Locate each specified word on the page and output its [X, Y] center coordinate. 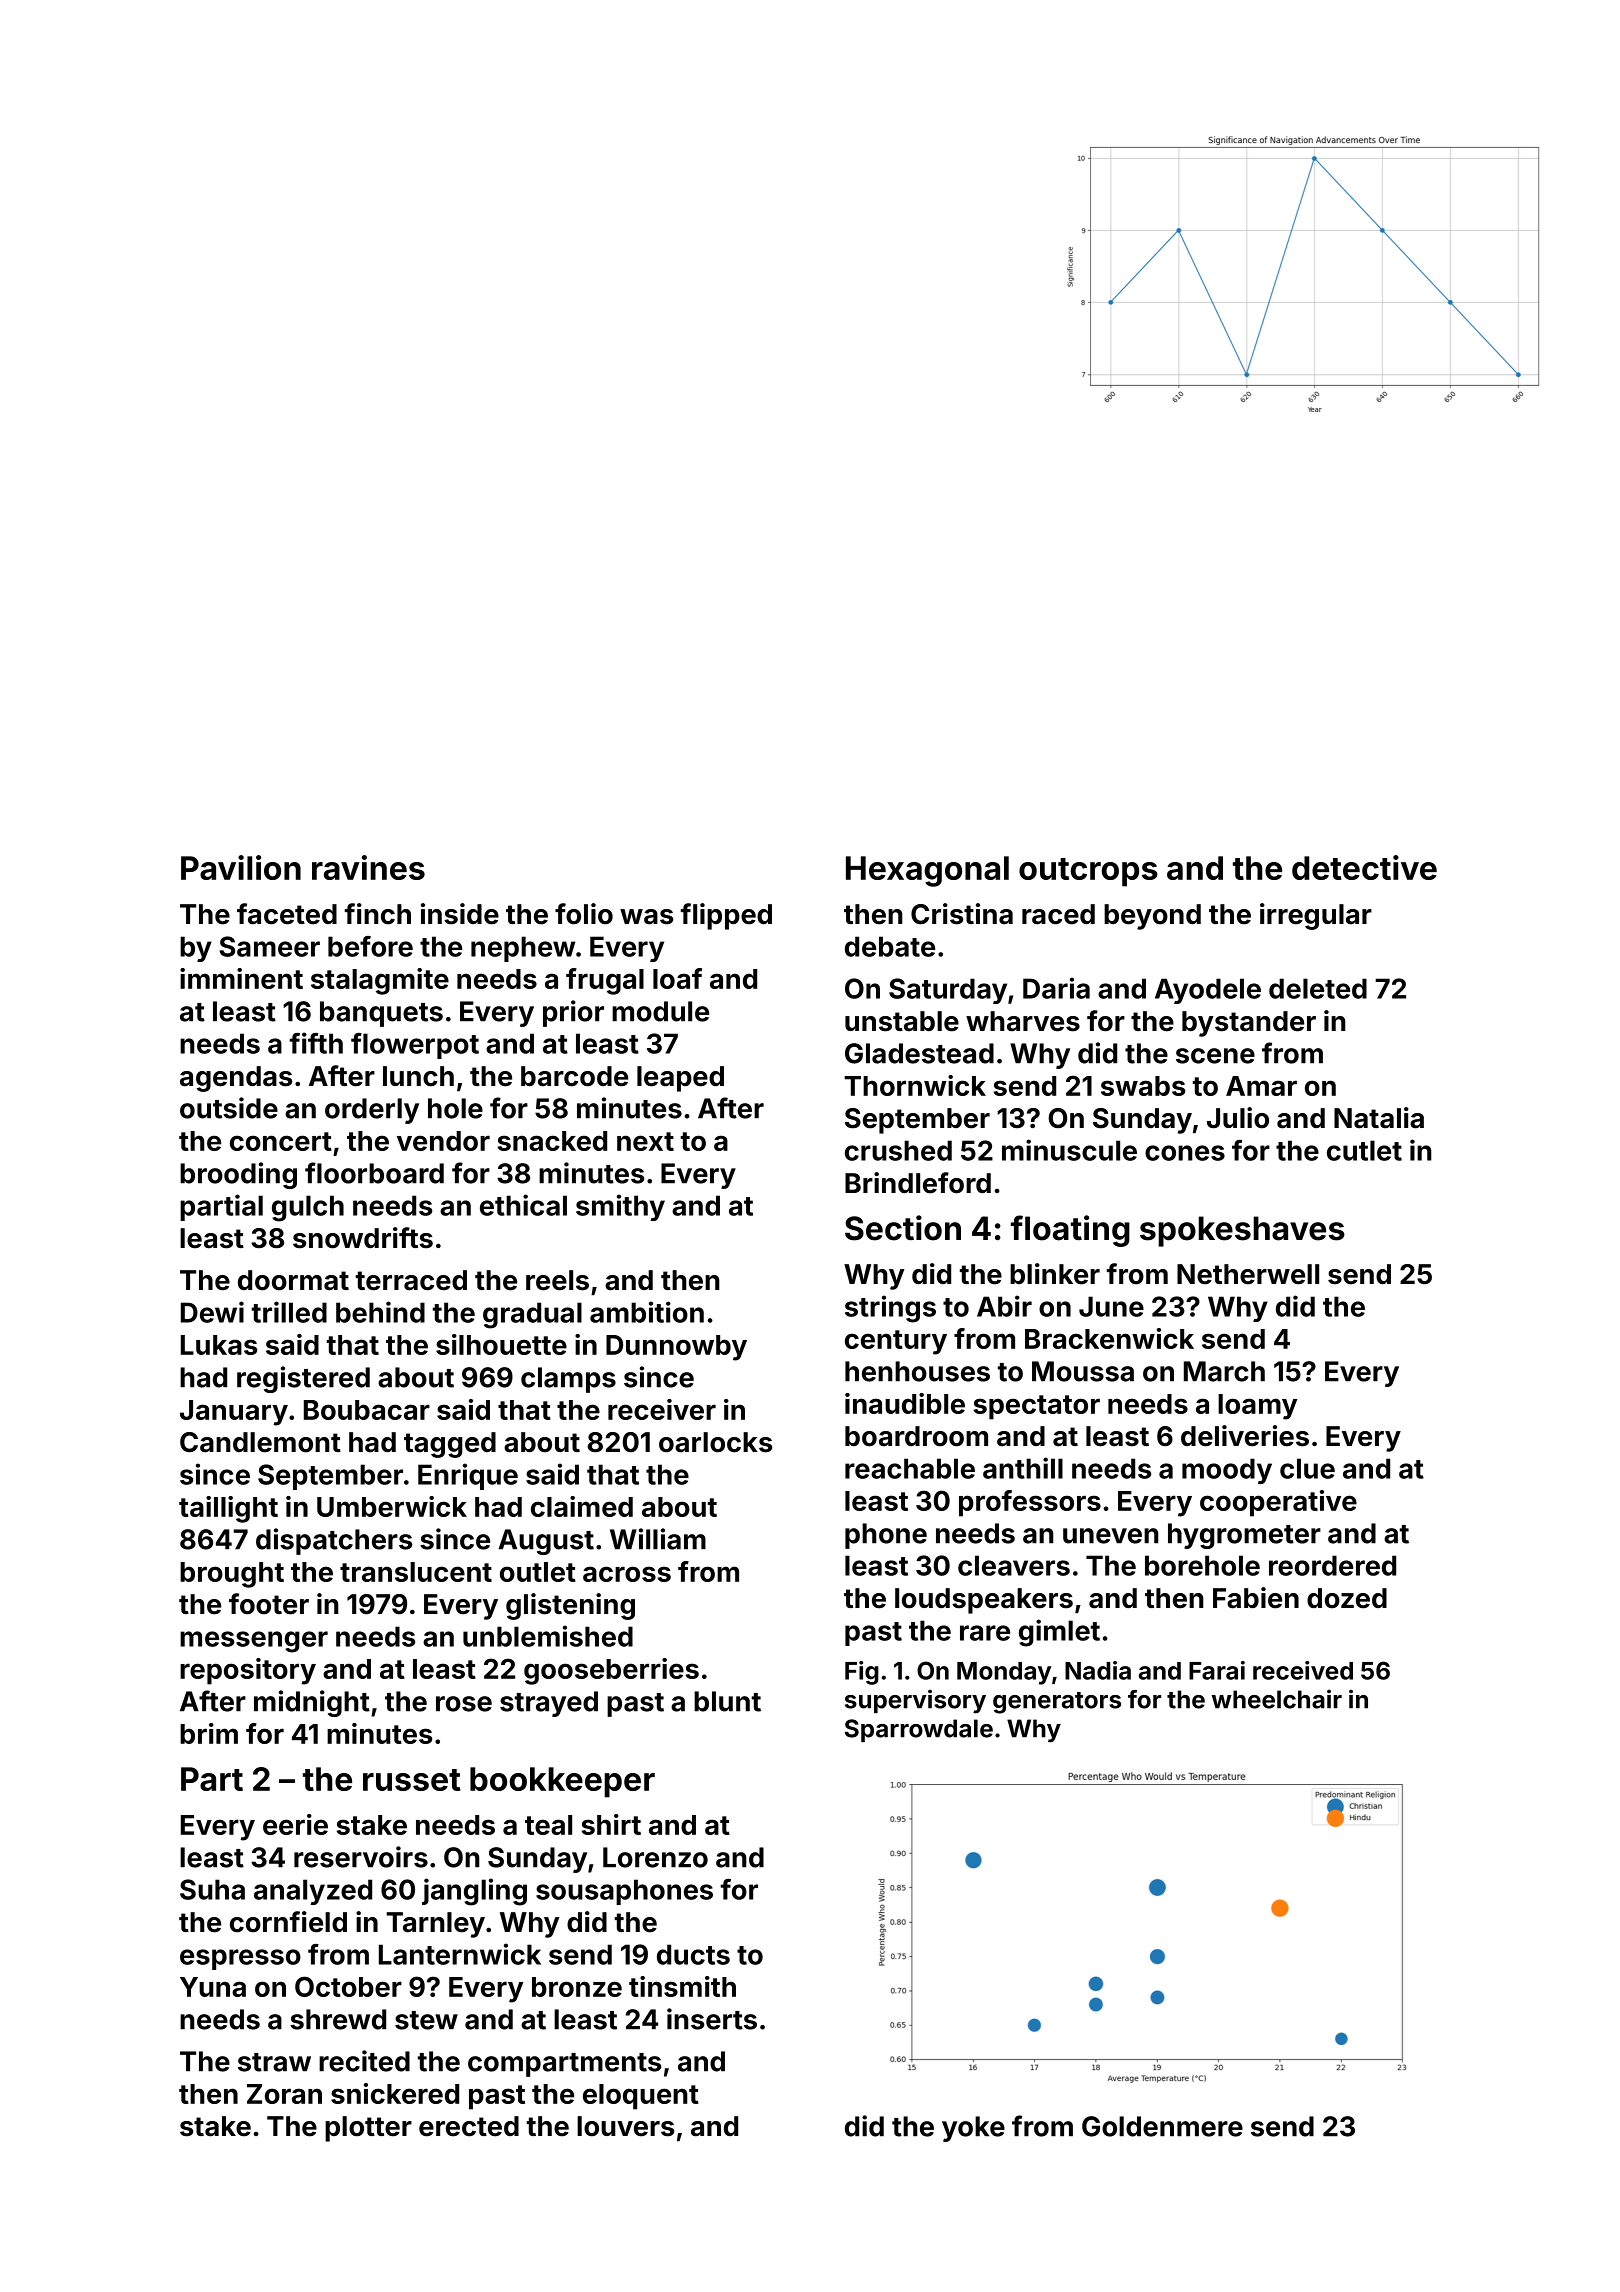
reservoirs [361, 1857]
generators [1057, 1703]
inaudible [905, 1403]
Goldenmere [1162, 2126]
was [646, 917]
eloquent [641, 2097]
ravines [368, 867]
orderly [372, 1111]
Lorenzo [655, 1857]
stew [426, 2020]
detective [1364, 867]
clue [1307, 1468]
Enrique [468, 1476]
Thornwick [915, 1085]
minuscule [1069, 1150]
